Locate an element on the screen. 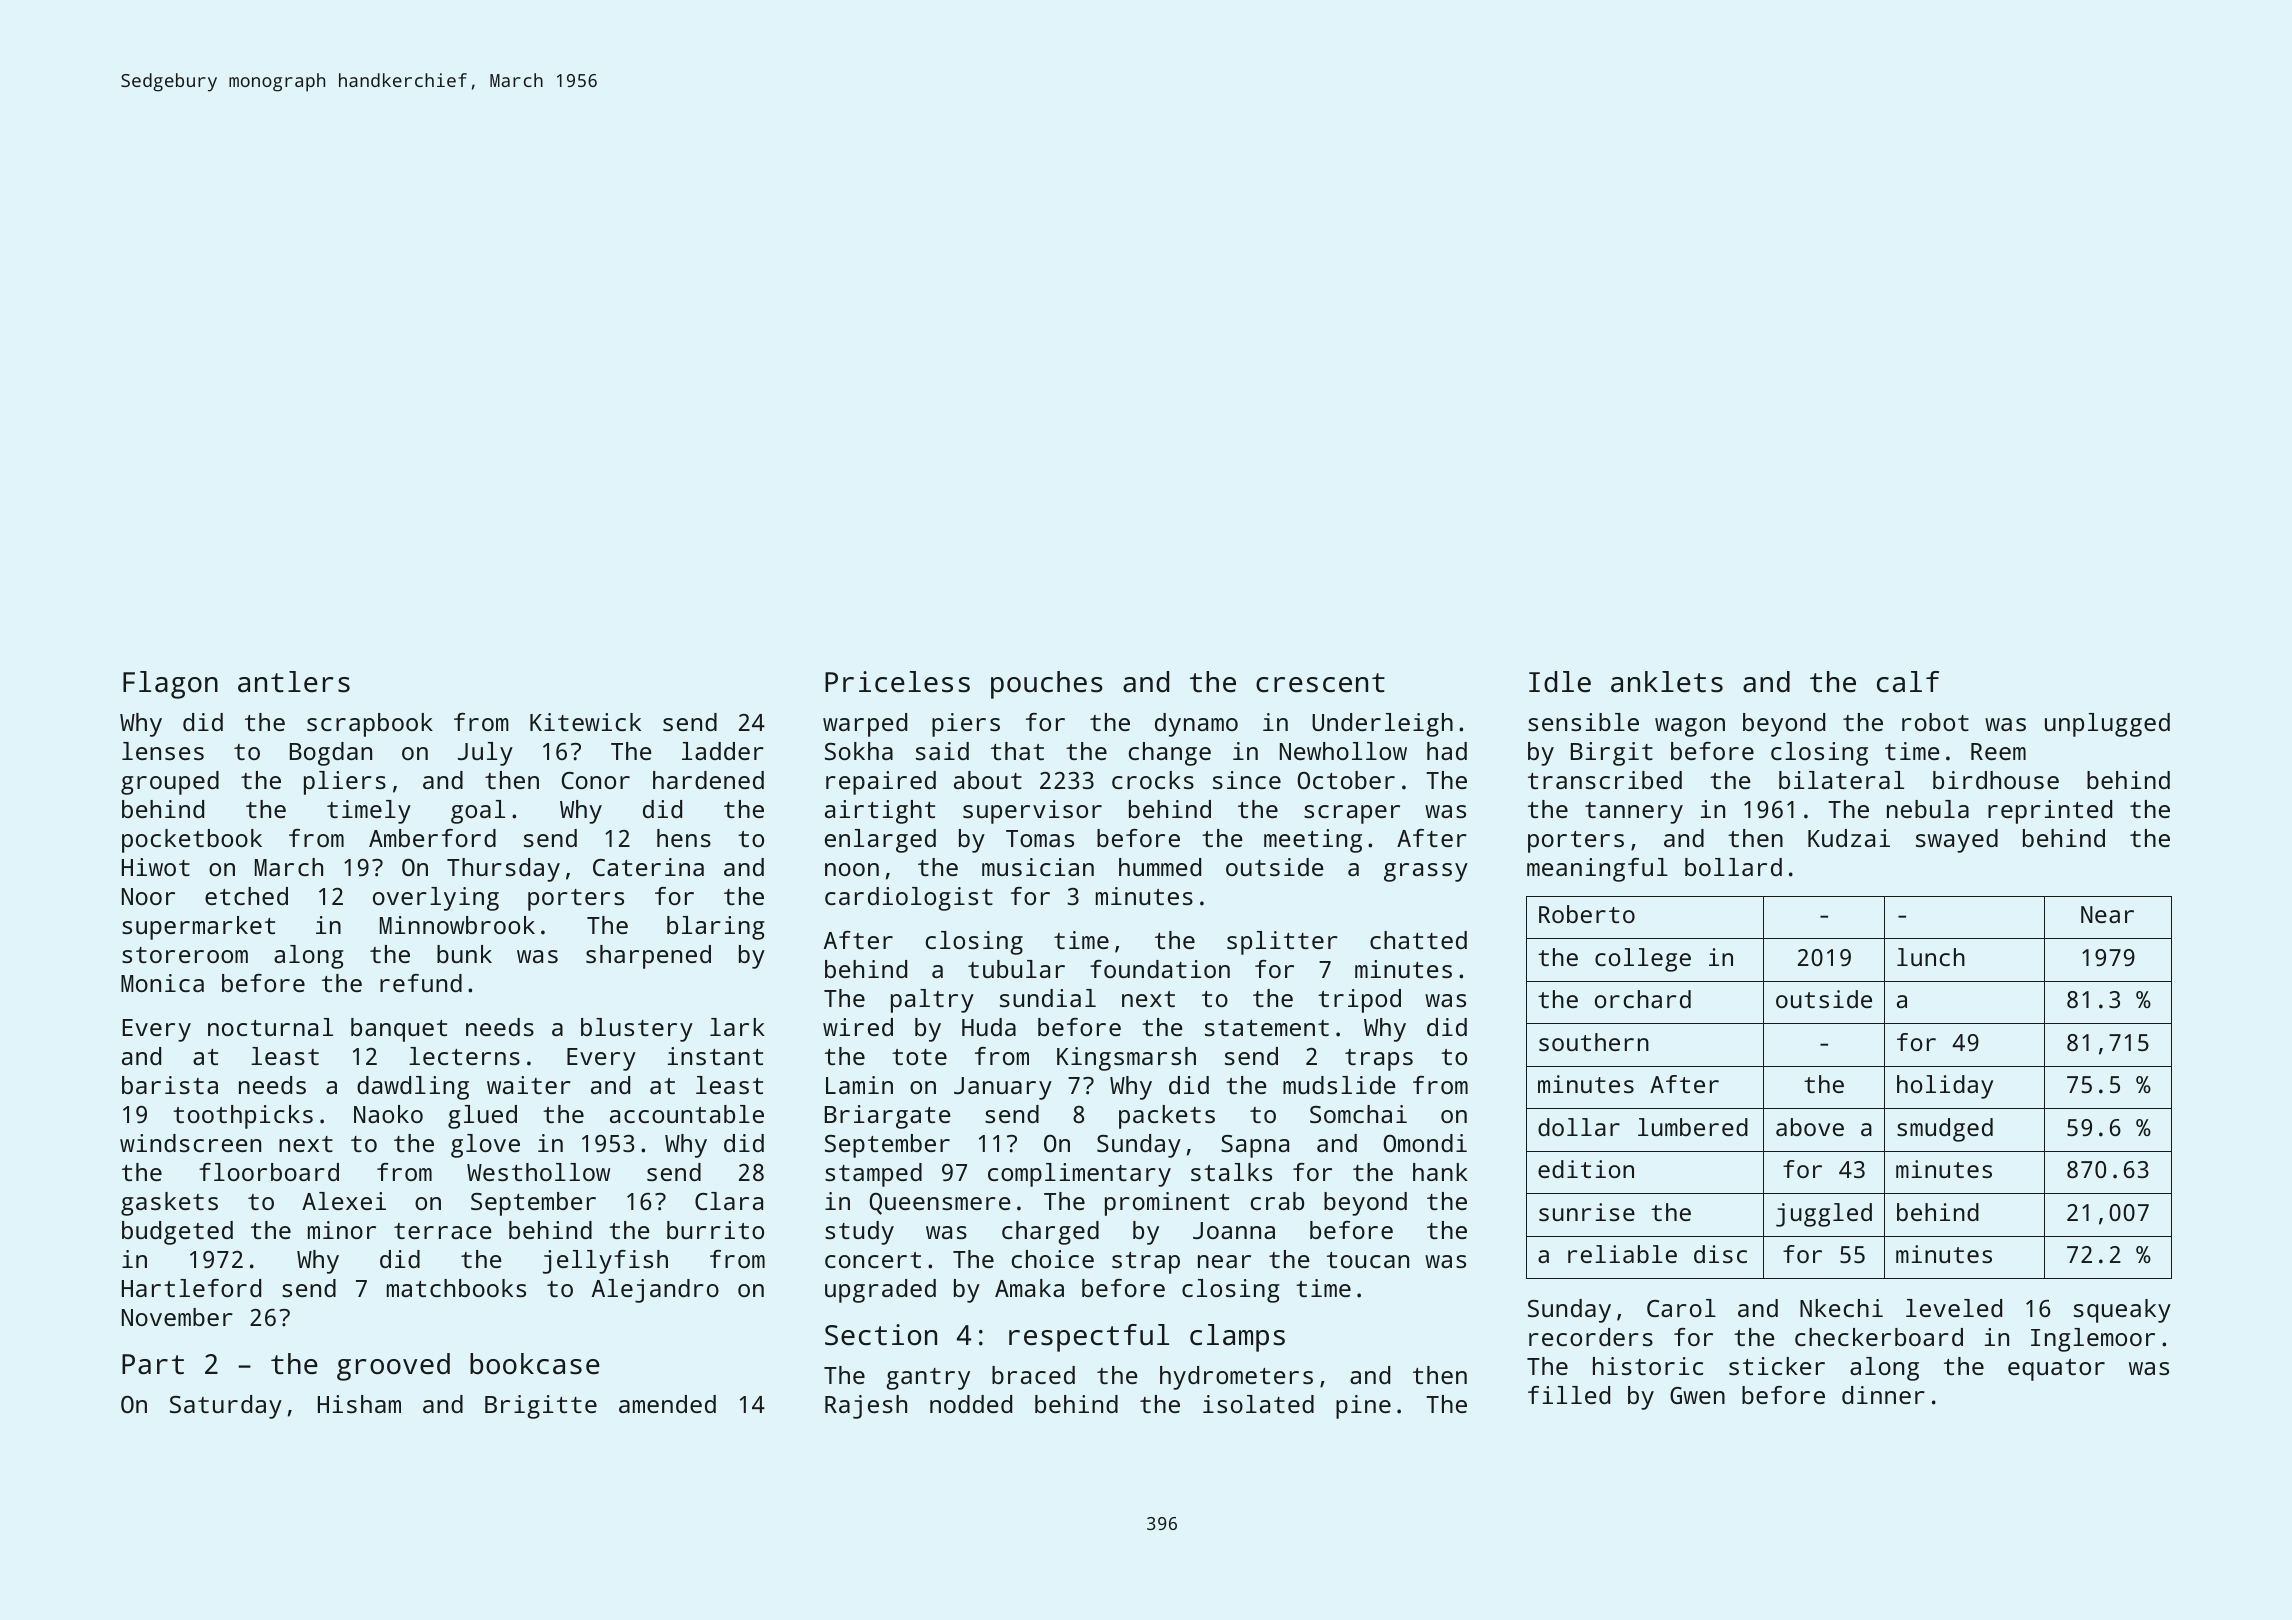 Image resolution: width=2292 pixels, height=1620 pixels. accountable is located at coordinates (687, 1114).
